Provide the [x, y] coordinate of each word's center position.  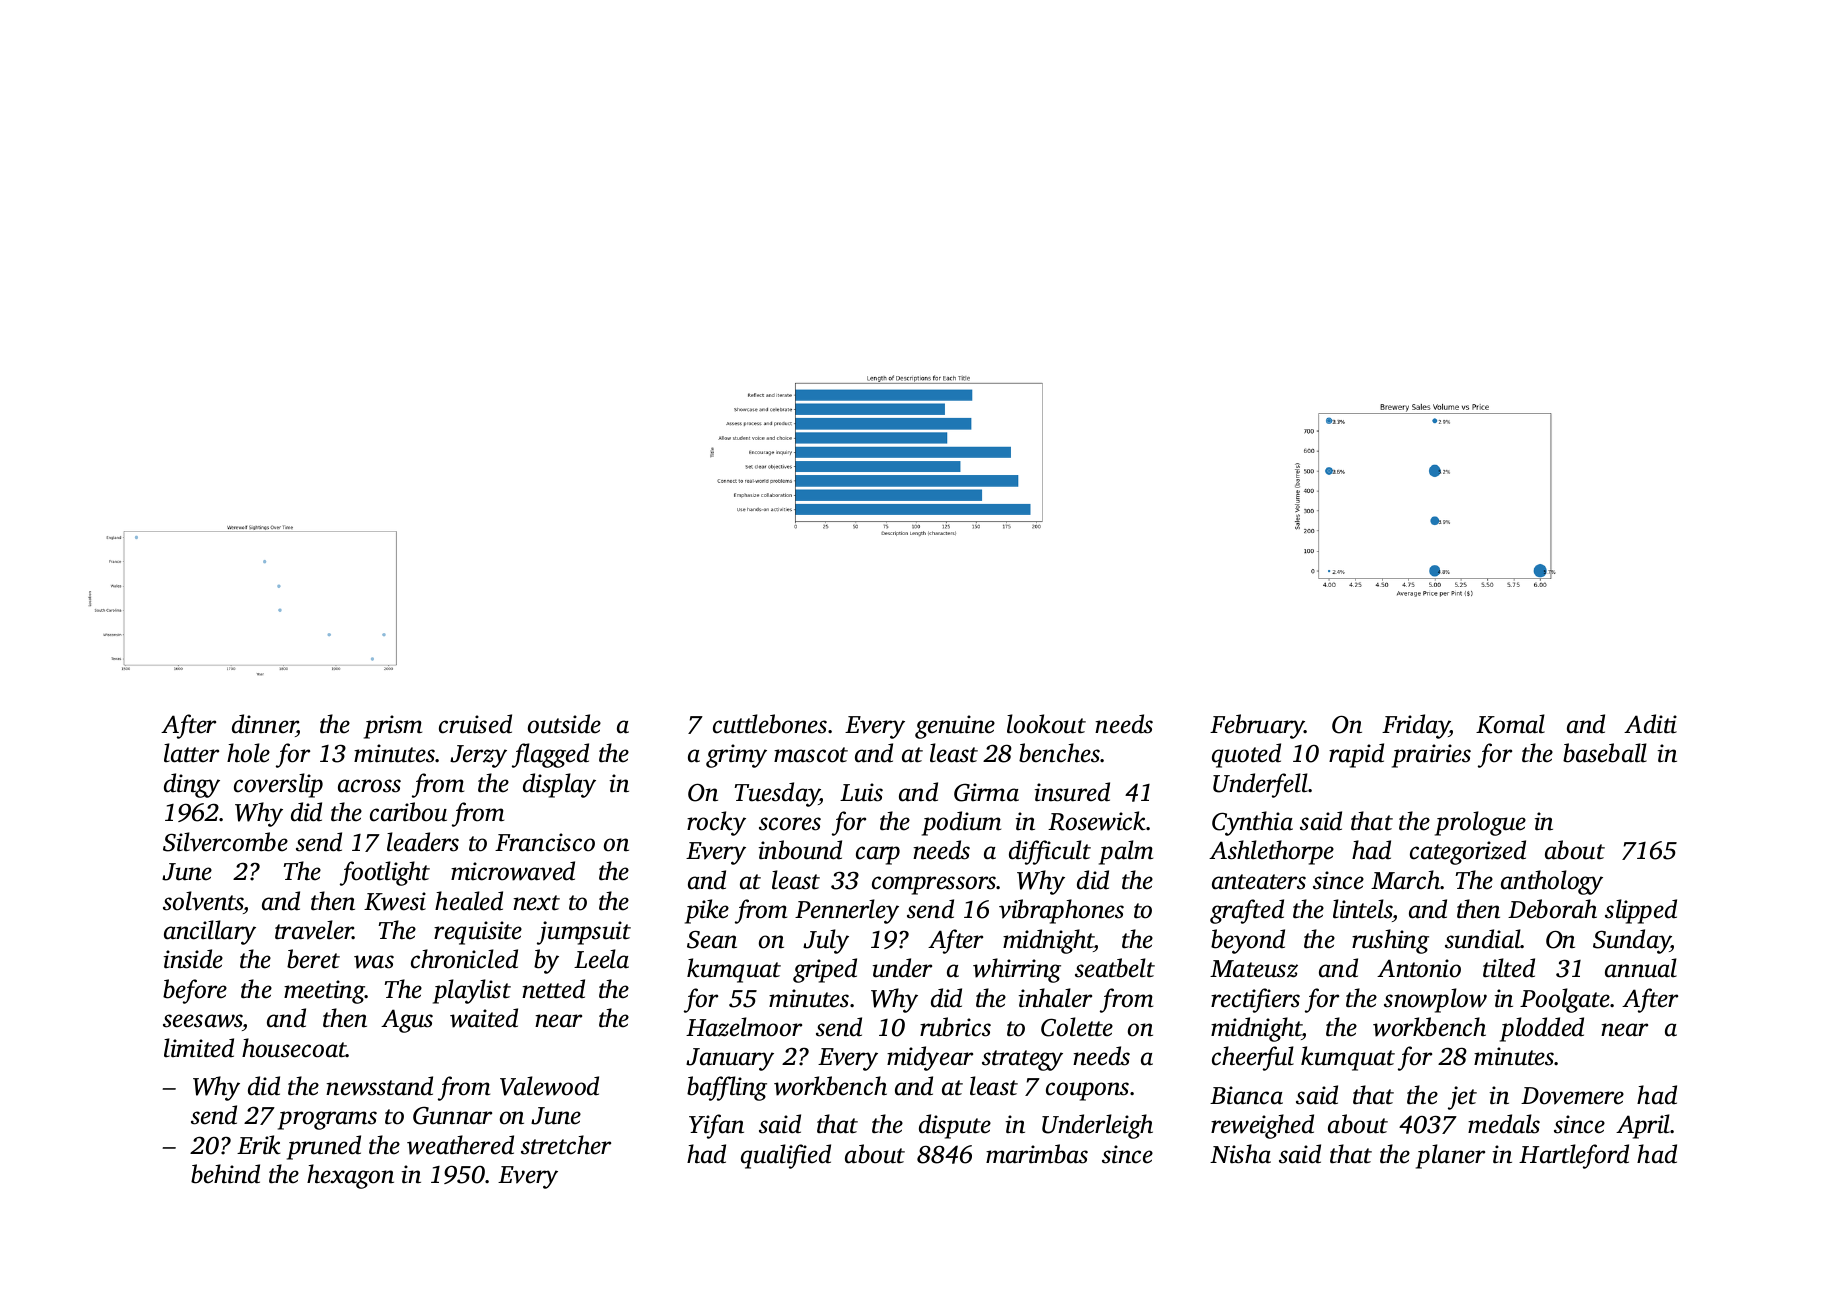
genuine [955, 727]
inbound [800, 850]
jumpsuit [584, 933]
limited [199, 1048]
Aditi [1650, 724]
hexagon [350, 1176]
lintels [1362, 909]
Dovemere [1572, 1096]
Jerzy [478, 756]
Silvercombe [225, 842]
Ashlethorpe [1271, 852]
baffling [727, 1088]
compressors [934, 885]
